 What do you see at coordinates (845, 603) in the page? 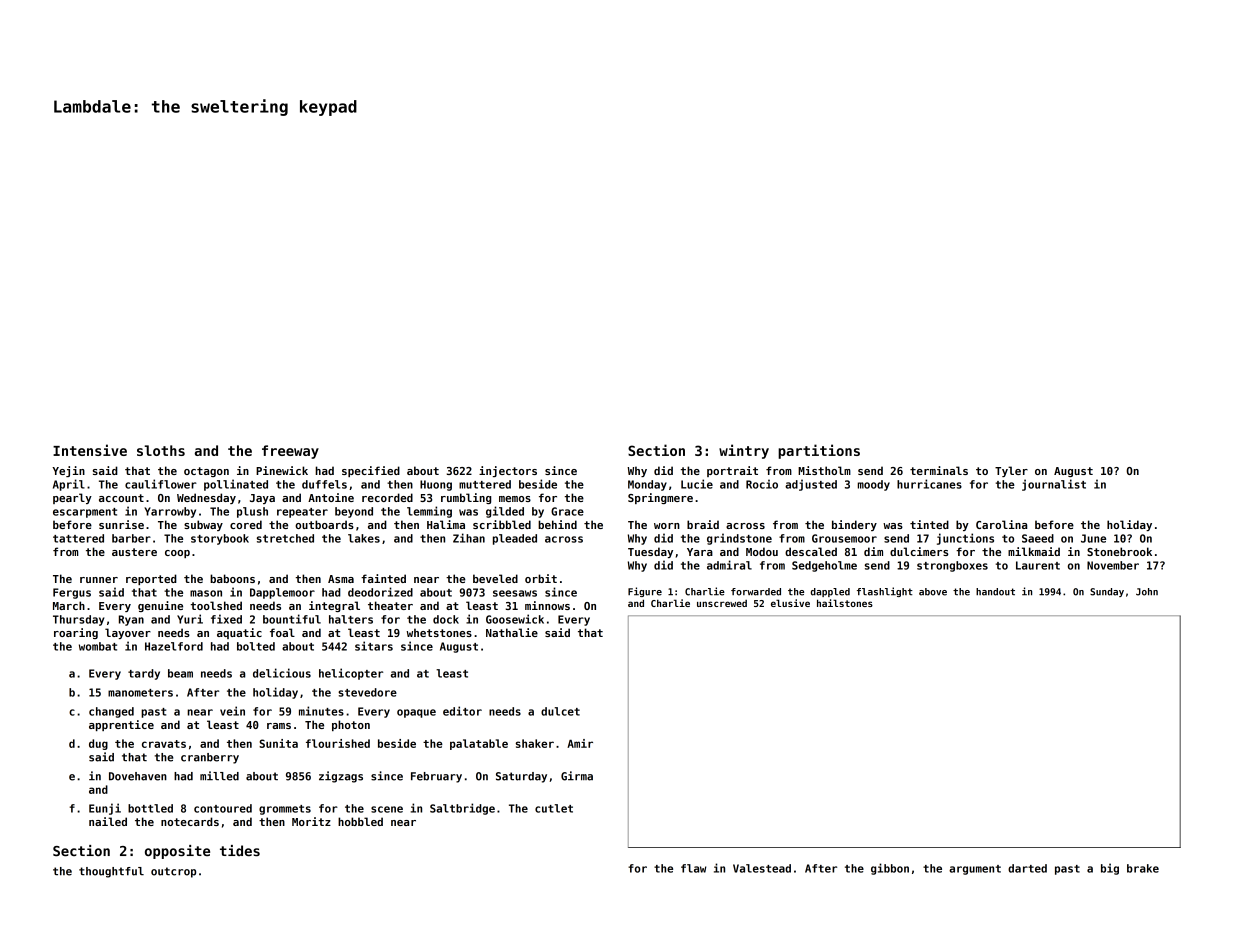
I see `hailstones` at bounding box center [845, 603].
